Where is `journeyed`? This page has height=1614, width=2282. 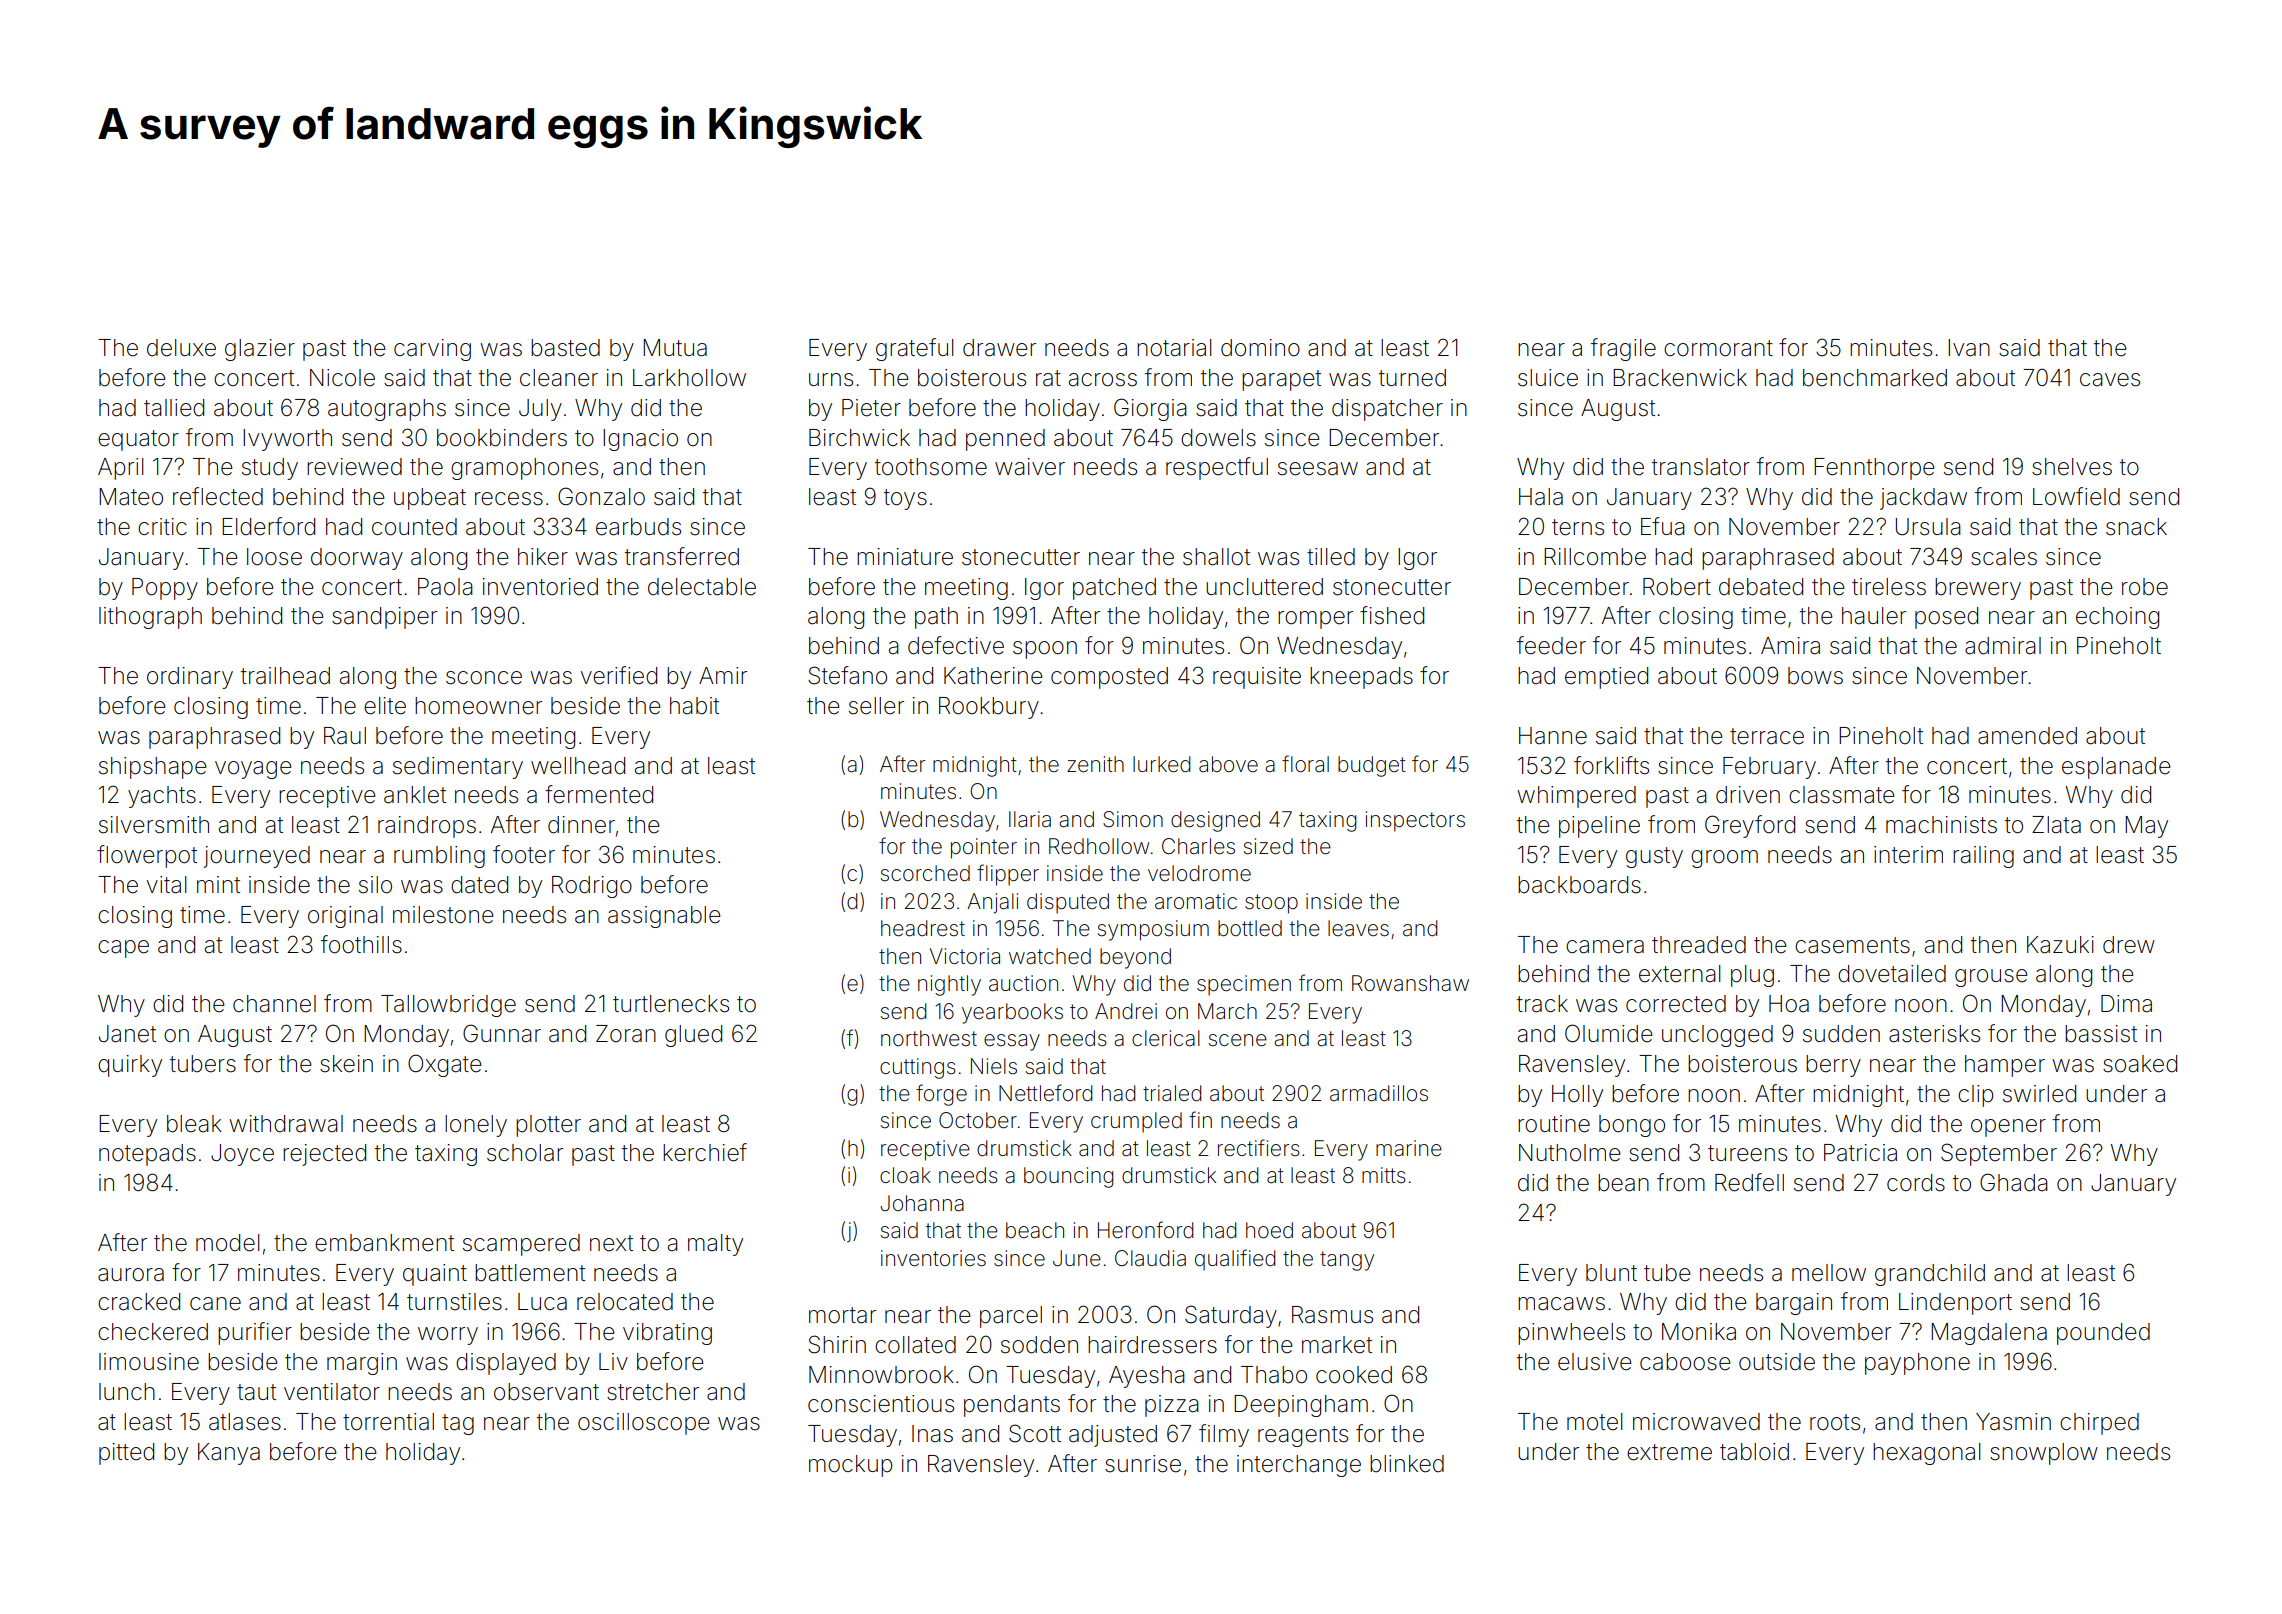
journeyed is located at coordinates (256, 857).
